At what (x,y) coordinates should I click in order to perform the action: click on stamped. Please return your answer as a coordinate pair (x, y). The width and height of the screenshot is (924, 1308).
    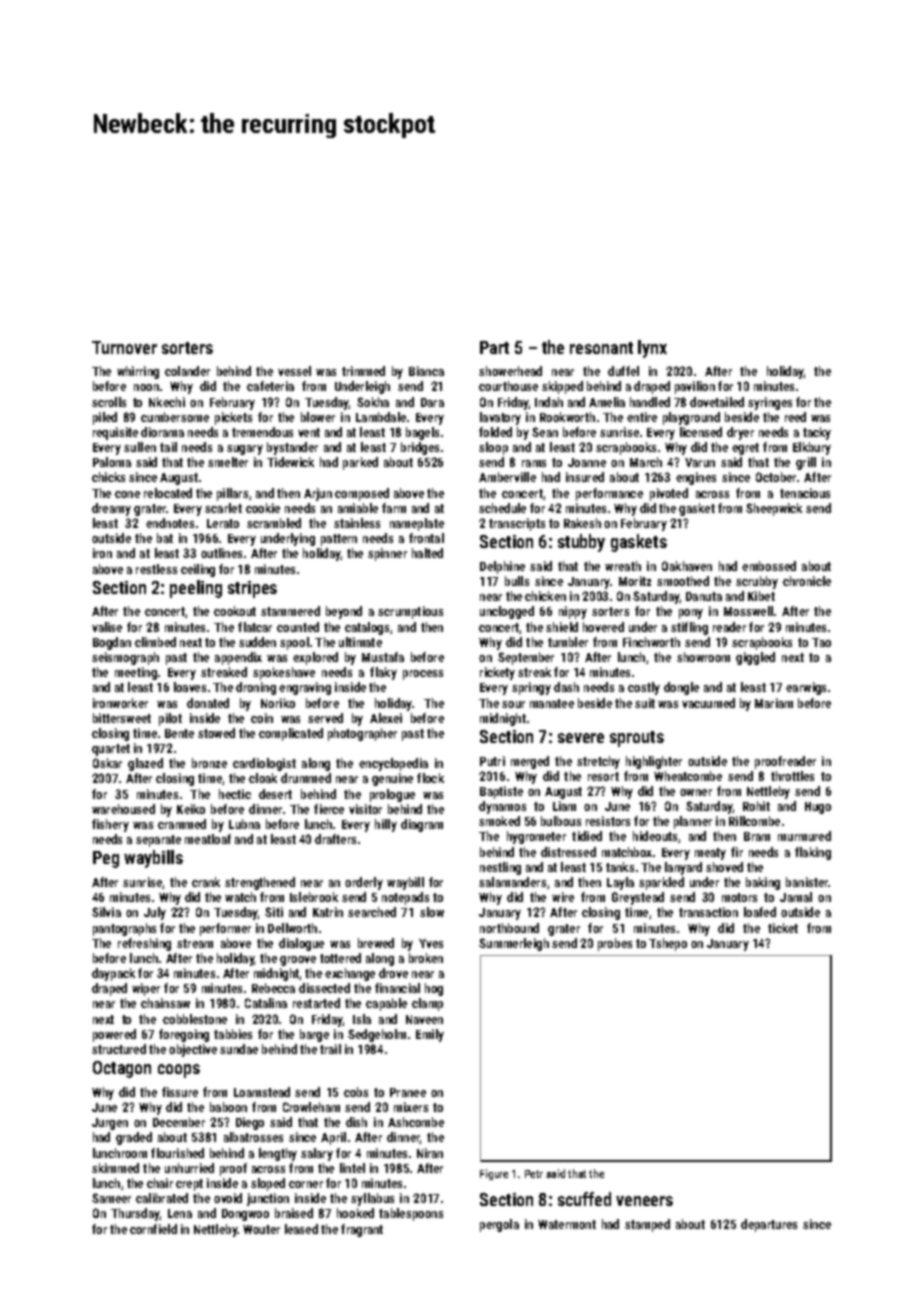
    Looking at the image, I should click on (647, 1225).
